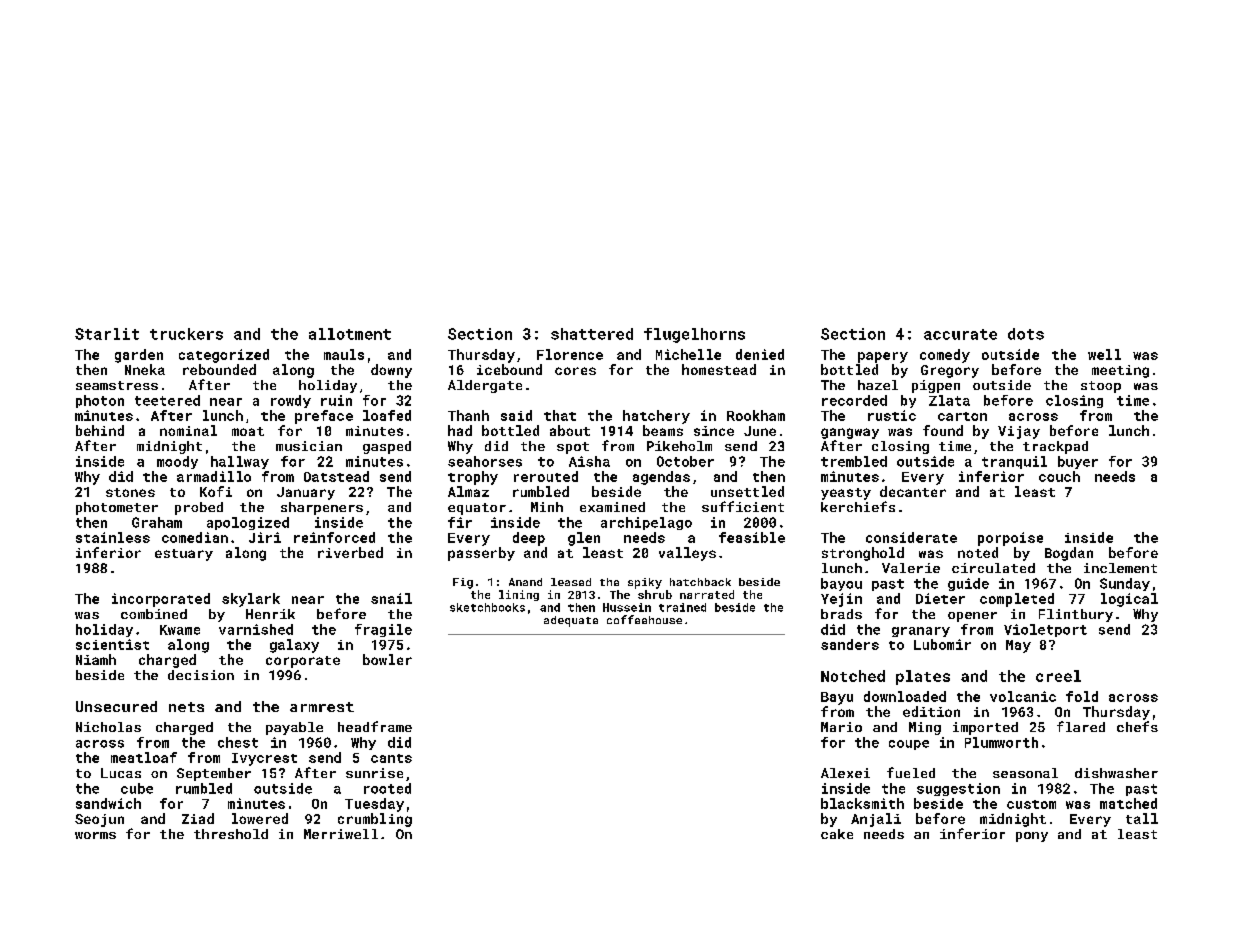 The height and width of the screenshot is (952, 1233). I want to click on Ming, so click(925, 728).
